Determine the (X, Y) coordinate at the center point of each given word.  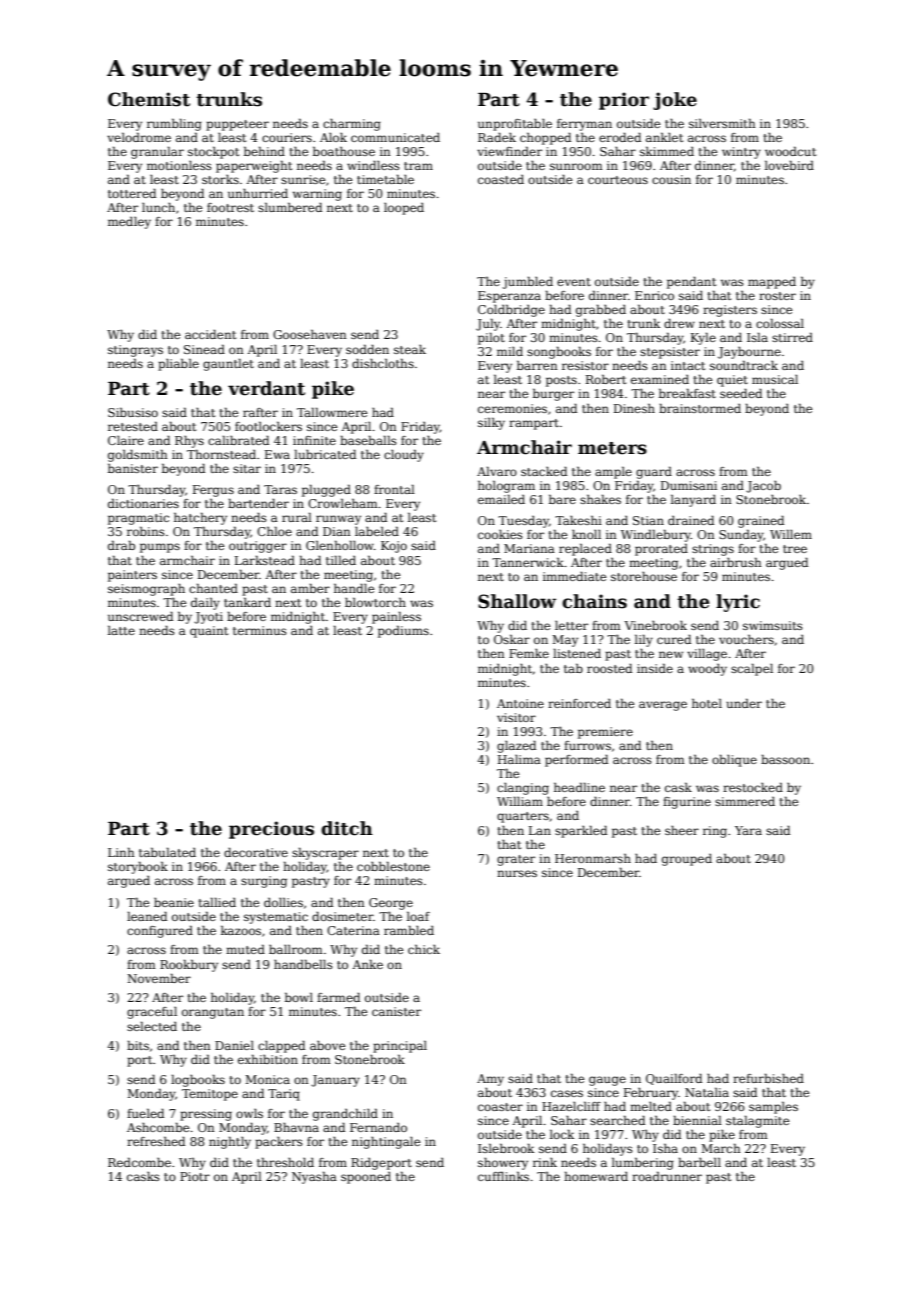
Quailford (674, 1079)
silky (491, 424)
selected (152, 1026)
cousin (671, 179)
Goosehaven (310, 334)
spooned (366, 1178)
